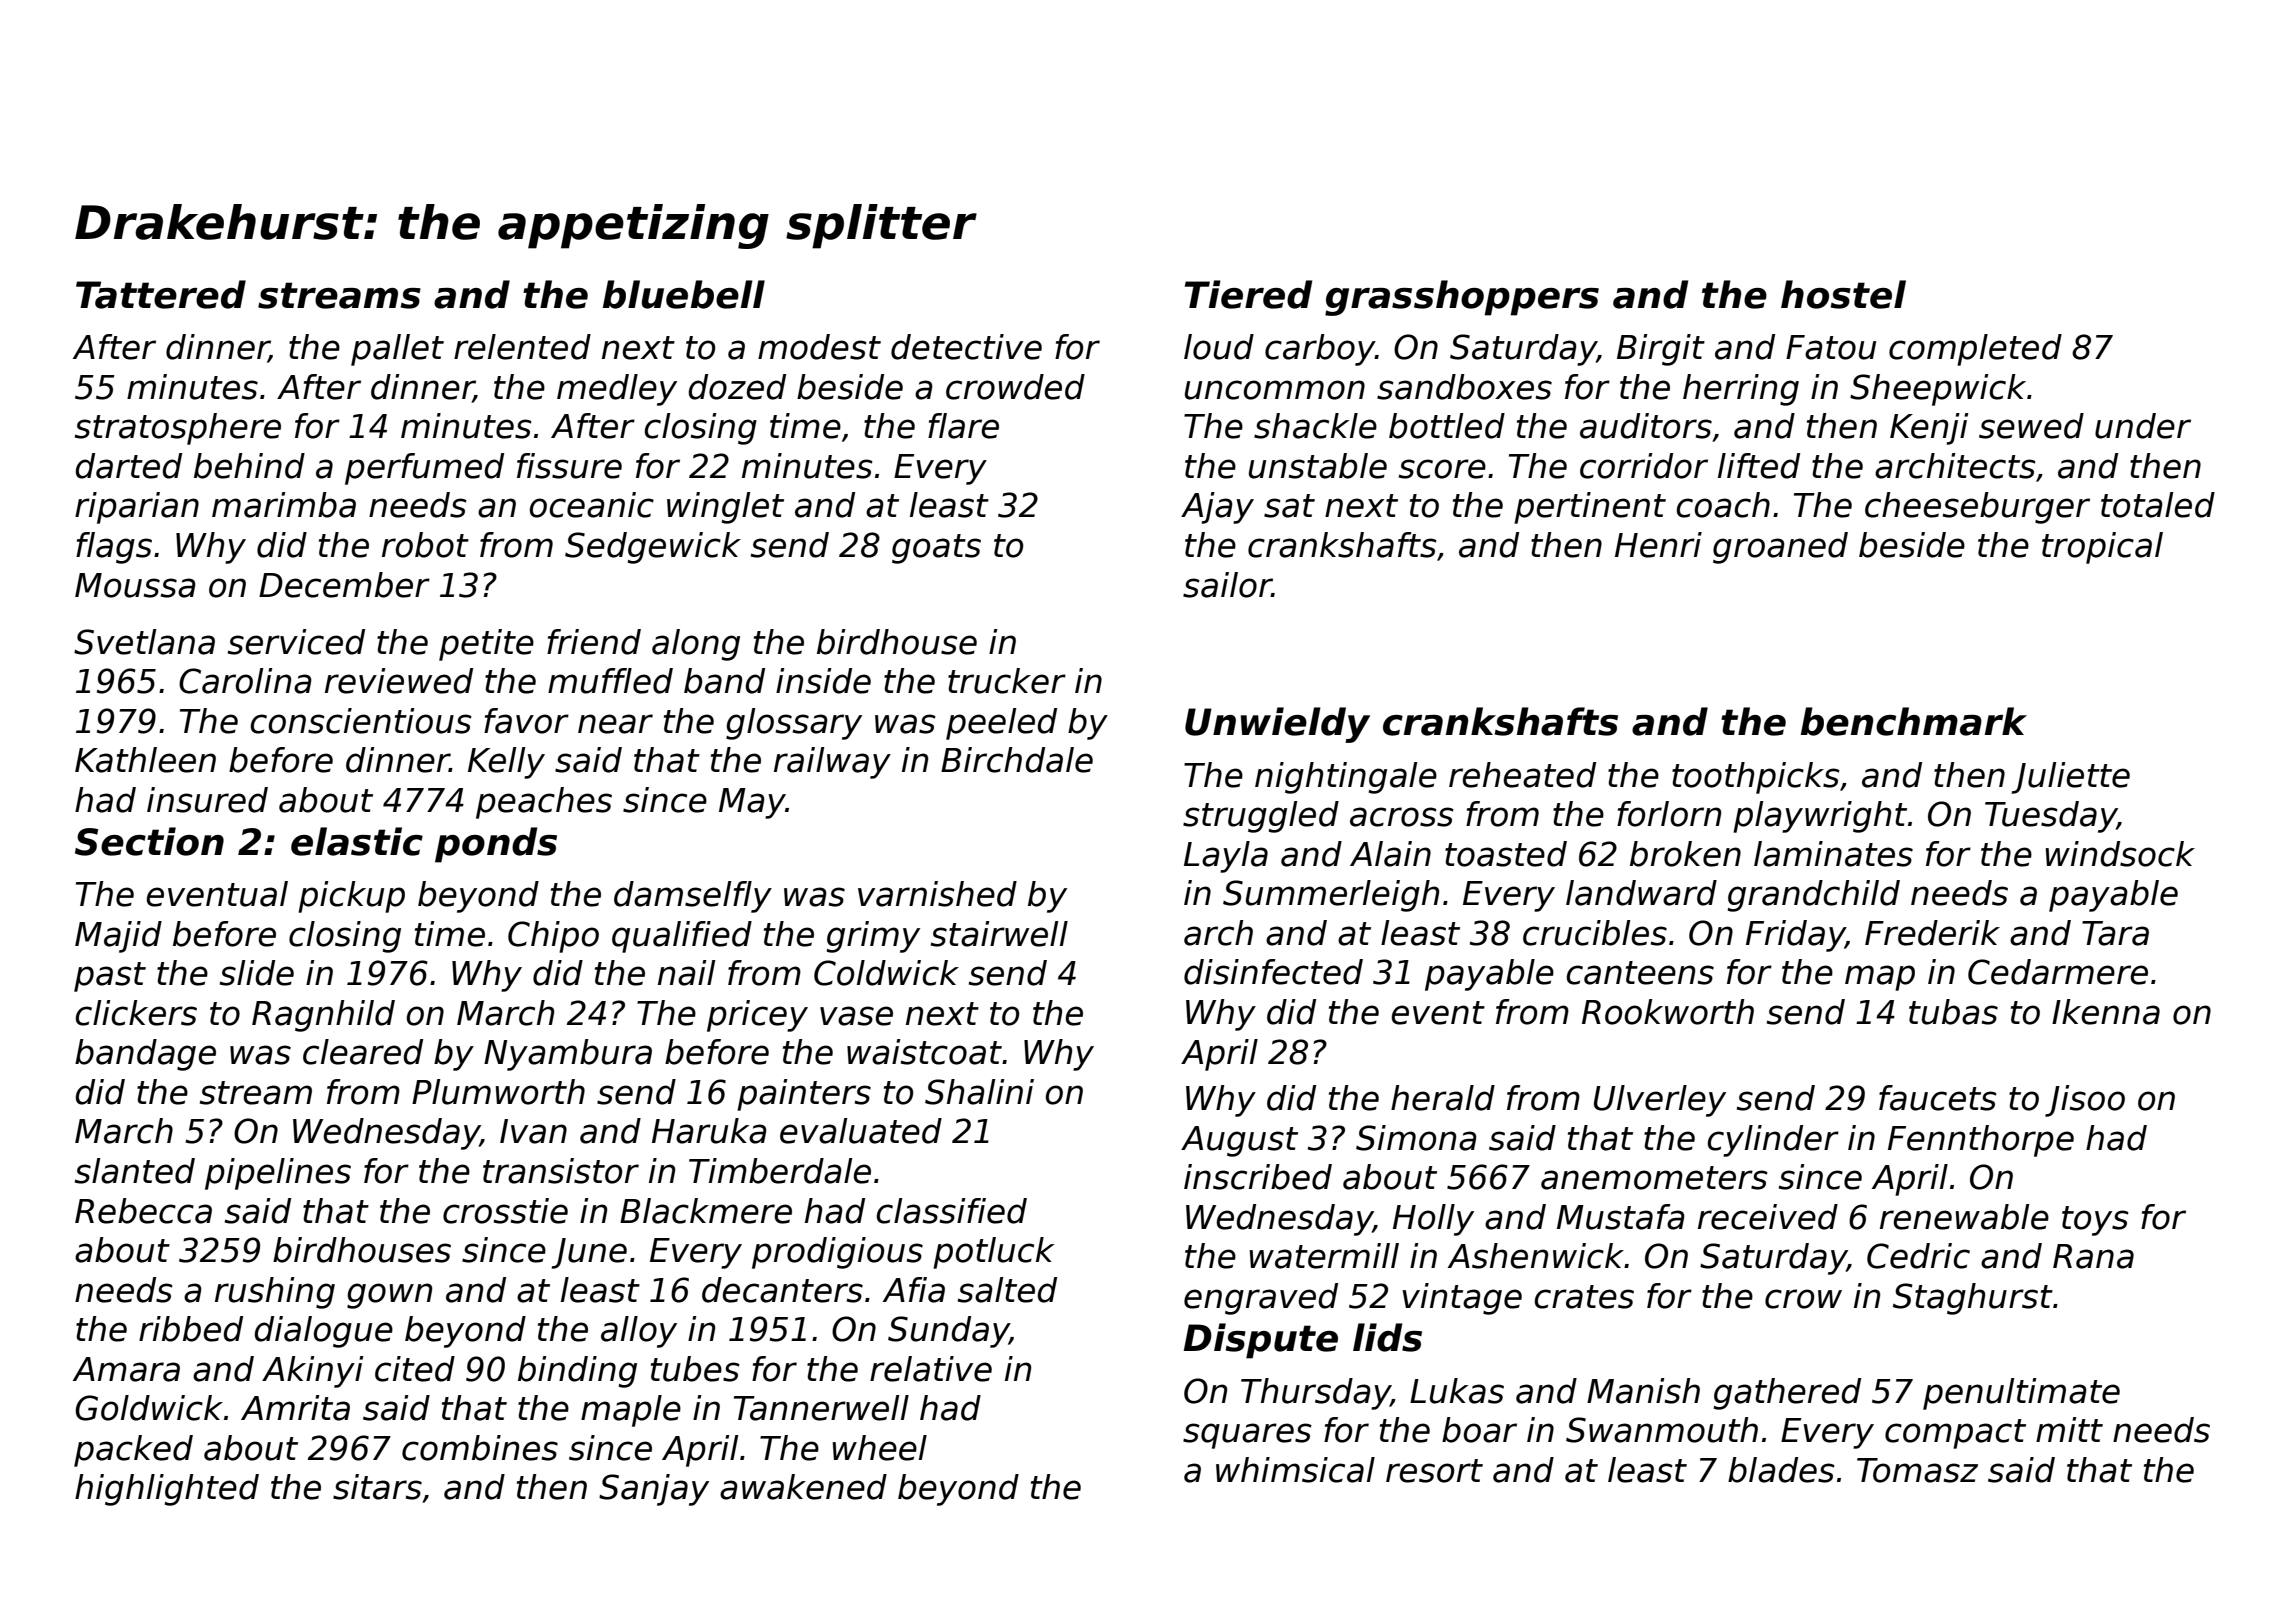  I want to click on trucker, so click(1007, 681).
